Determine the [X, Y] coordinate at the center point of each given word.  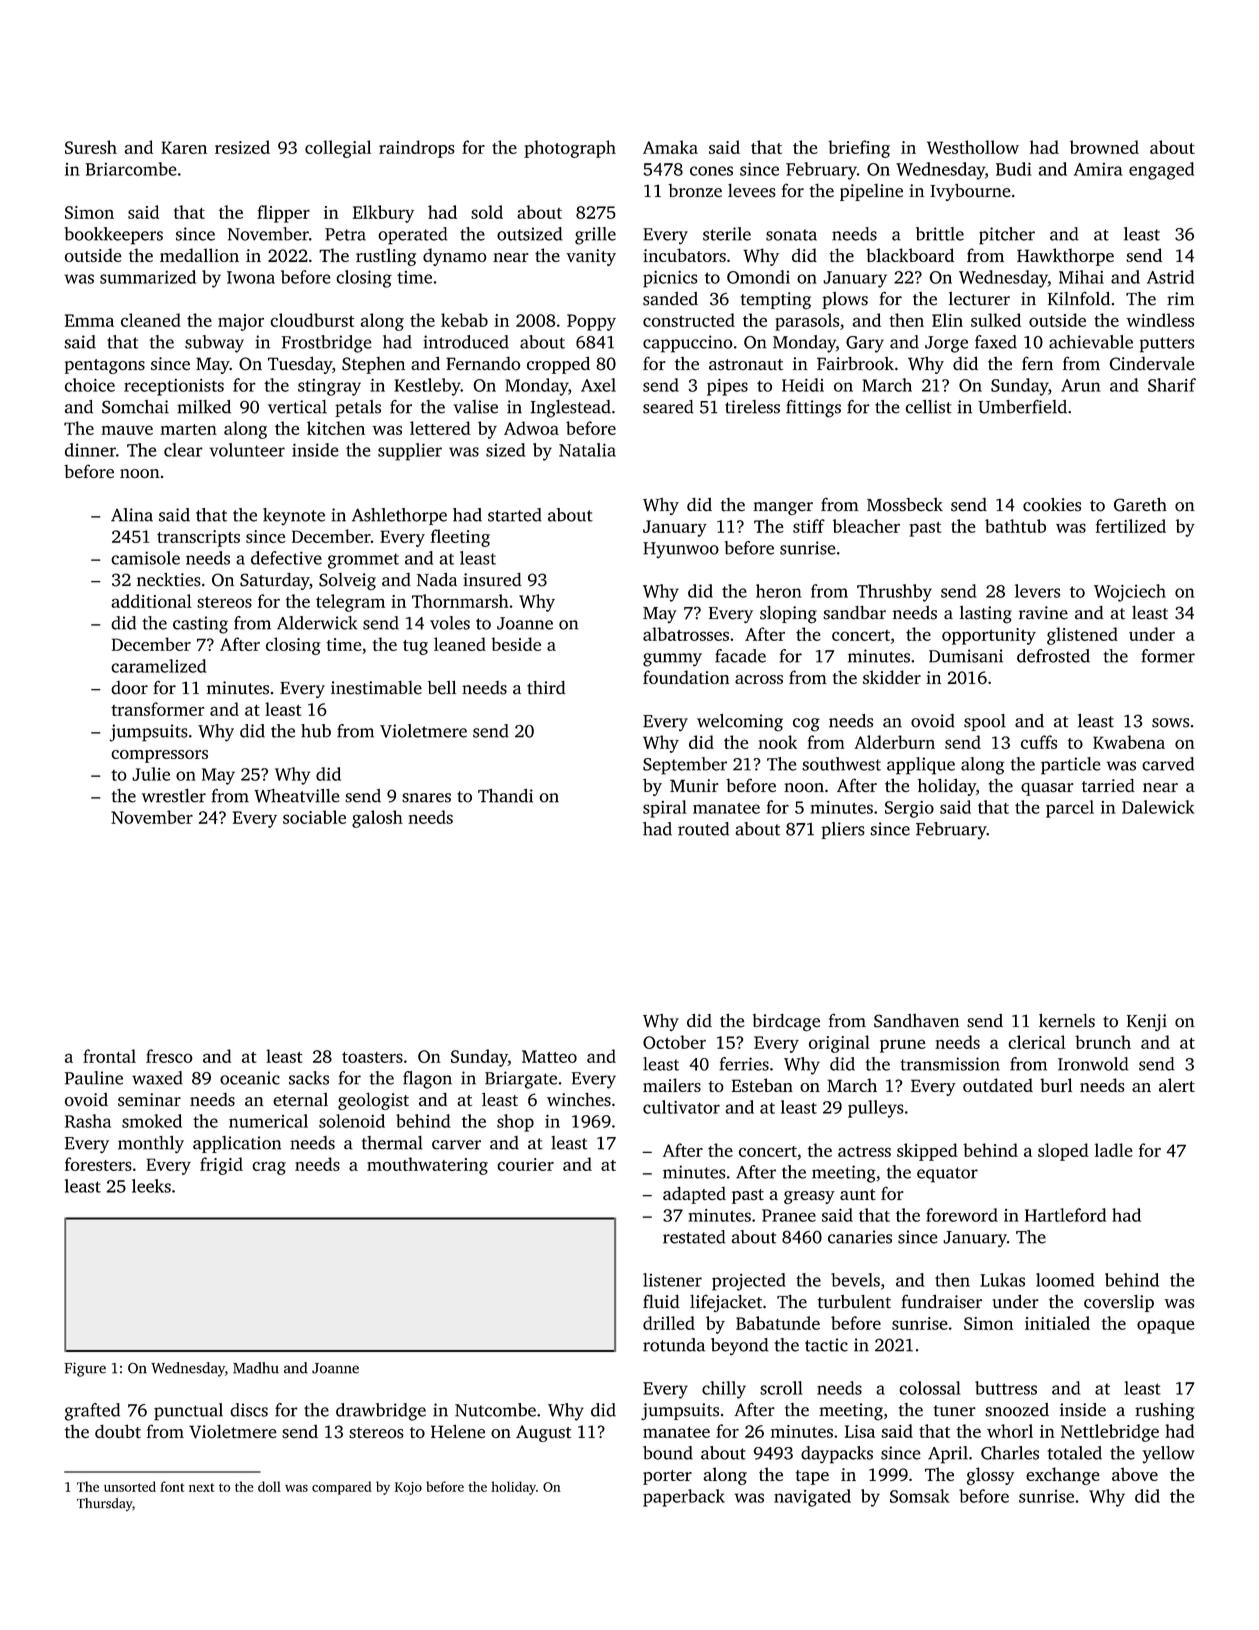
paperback [684, 1498]
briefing [859, 149]
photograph [570, 149]
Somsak [920, 1496]
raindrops [417, 149]
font [172, 1486]
